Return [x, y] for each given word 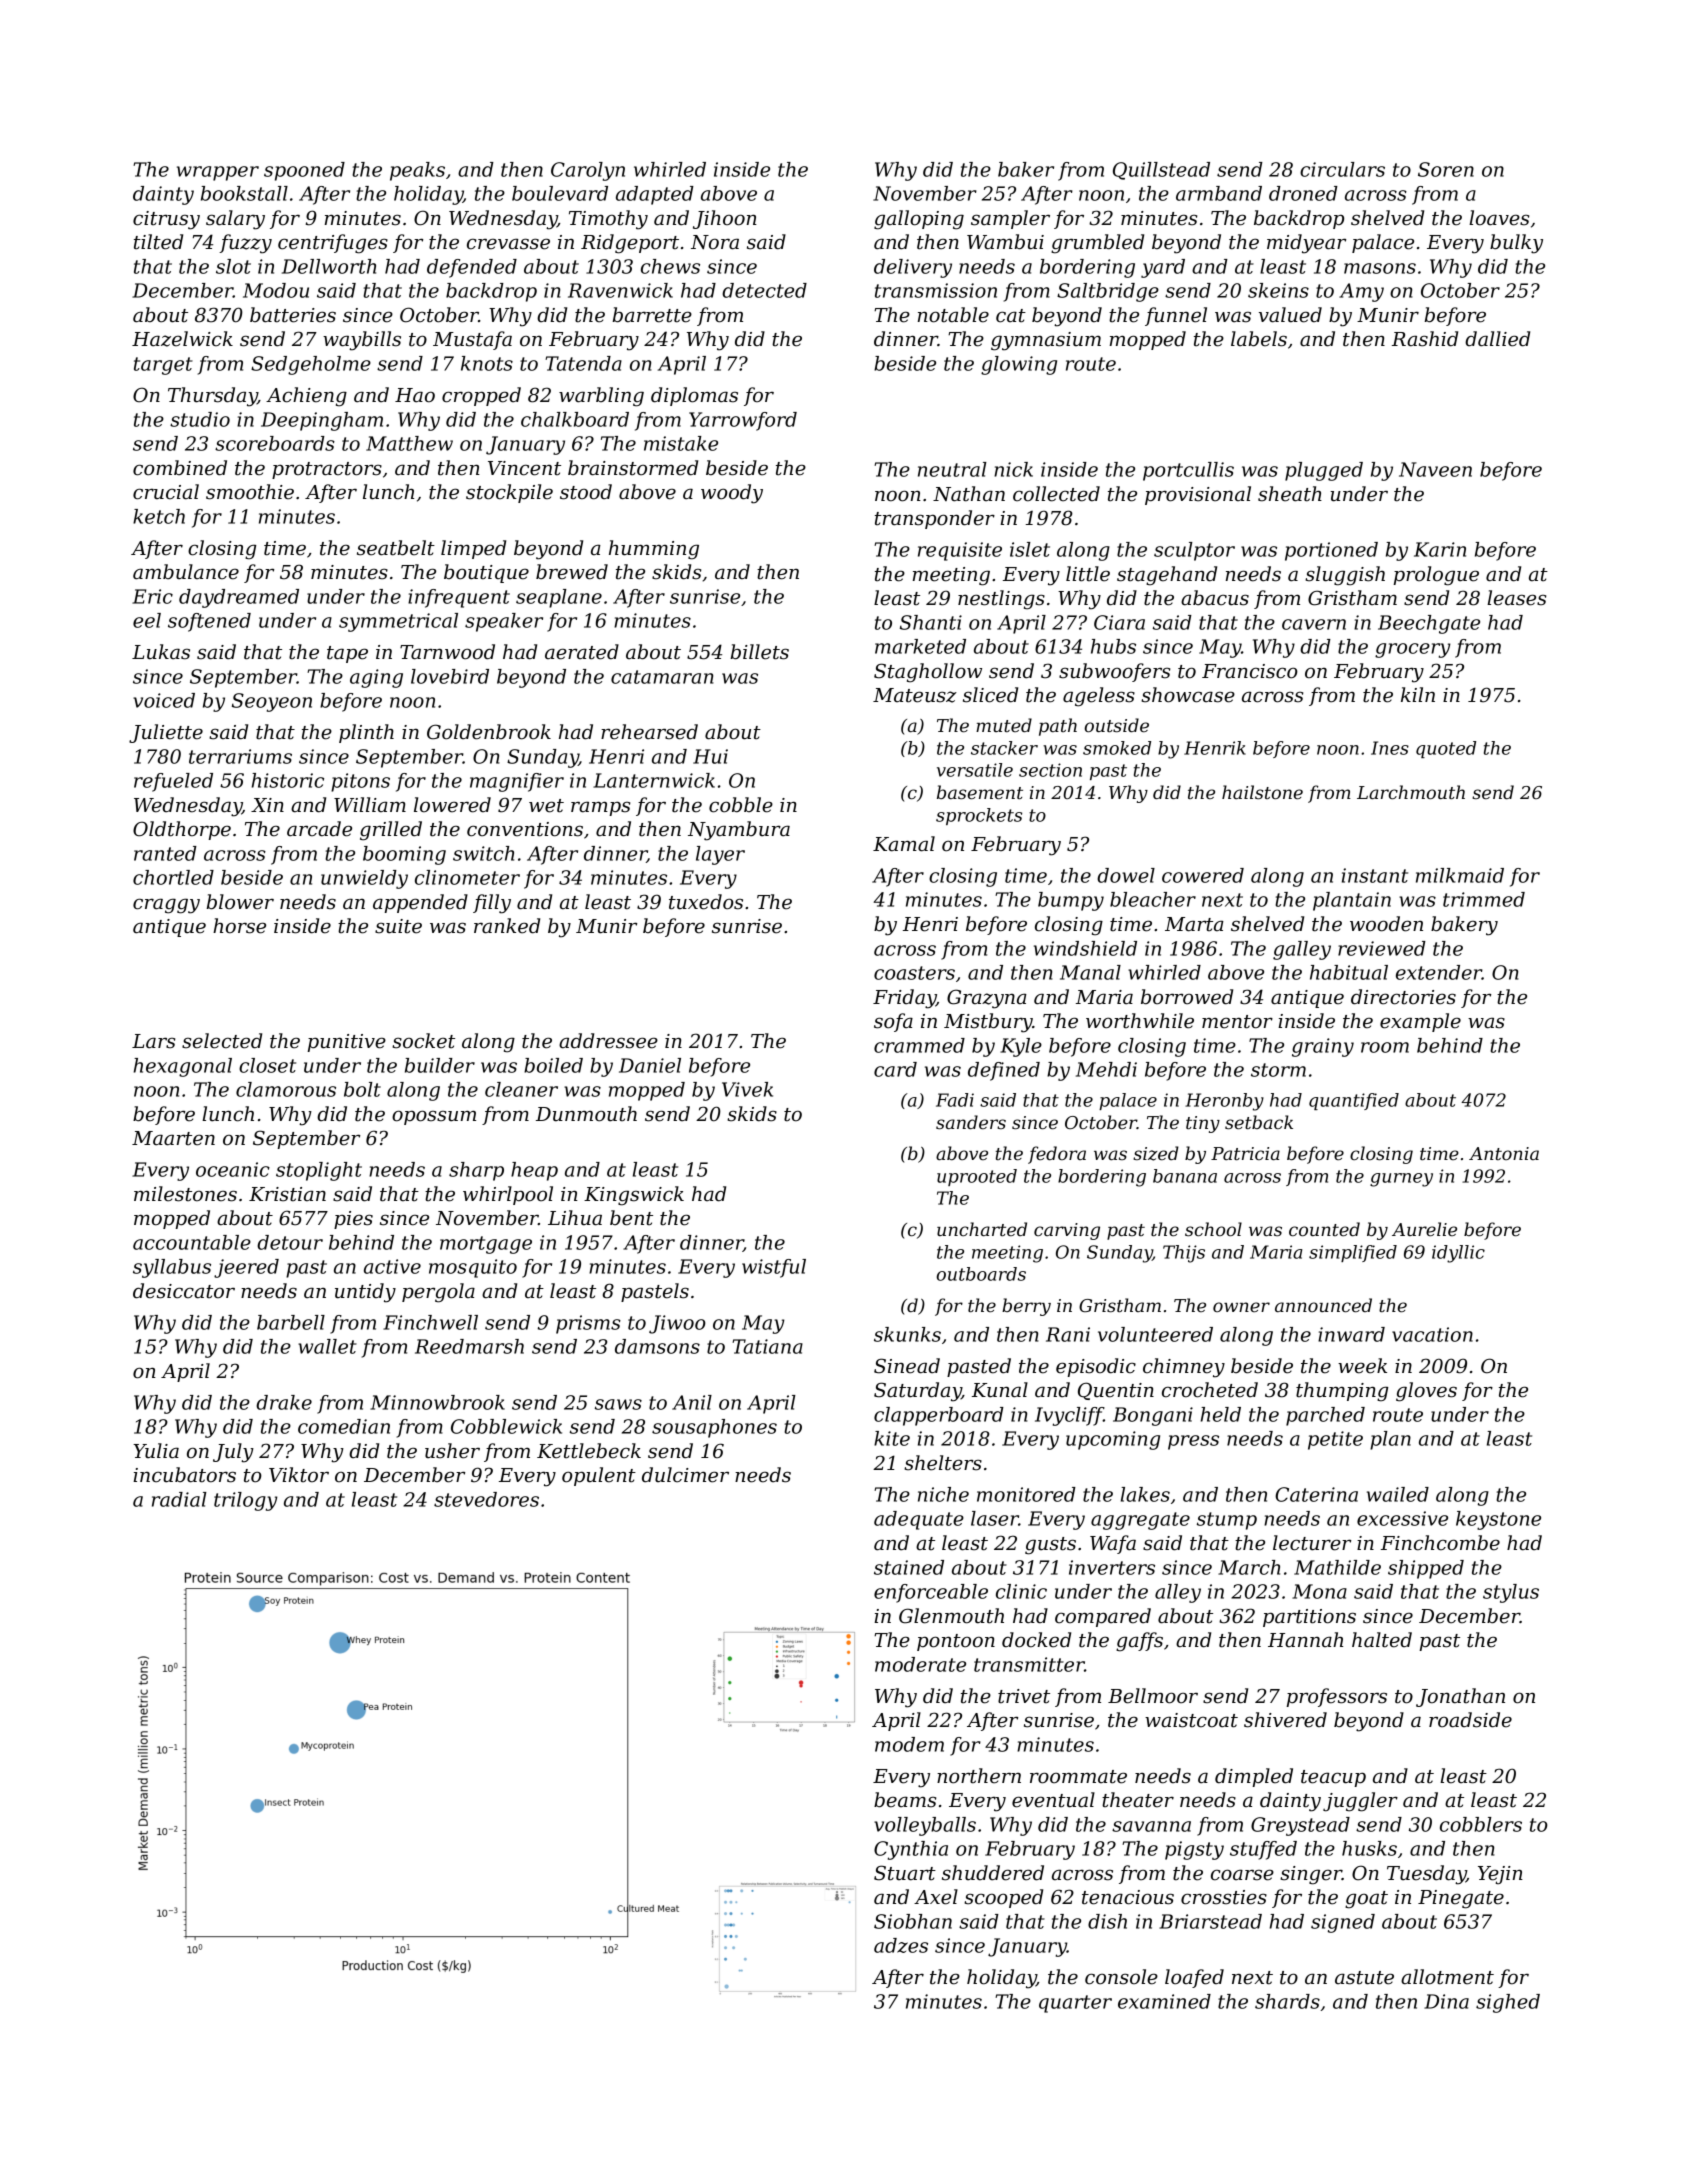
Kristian [287, 1194]
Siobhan [913, 1921]
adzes [901, 1945]
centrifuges [333, 244]
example [1420, 1022]
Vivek [747, 1089]
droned [1303, 193]
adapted [655, 195]
